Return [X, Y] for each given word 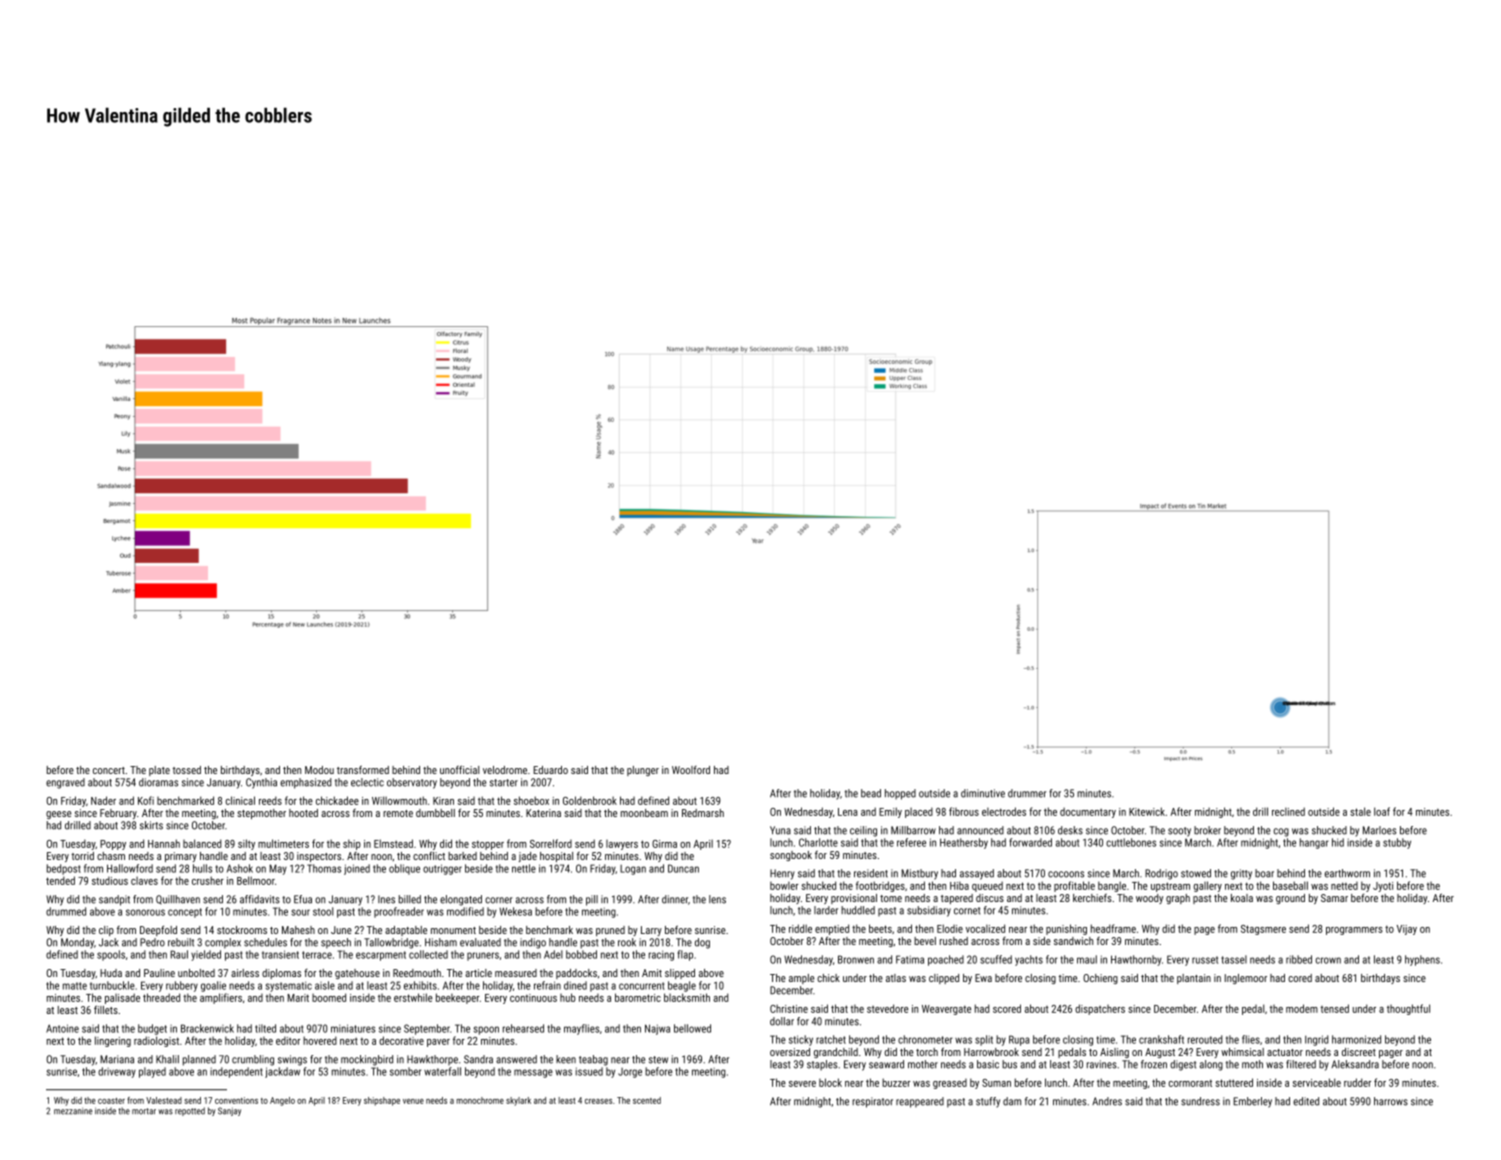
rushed [954, 941]
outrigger [442, 869]
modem [1302, 1008]
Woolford [691, 770]
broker [1207, 830]
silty [246, 844]
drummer [1027, 793]
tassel [1234, 959]
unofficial [459, 769]
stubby [1397, 843]
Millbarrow [913, 830]
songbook [791, 856]
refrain [547, 985]
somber [405, 1071]
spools [111, 955]
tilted [265, 1028]
